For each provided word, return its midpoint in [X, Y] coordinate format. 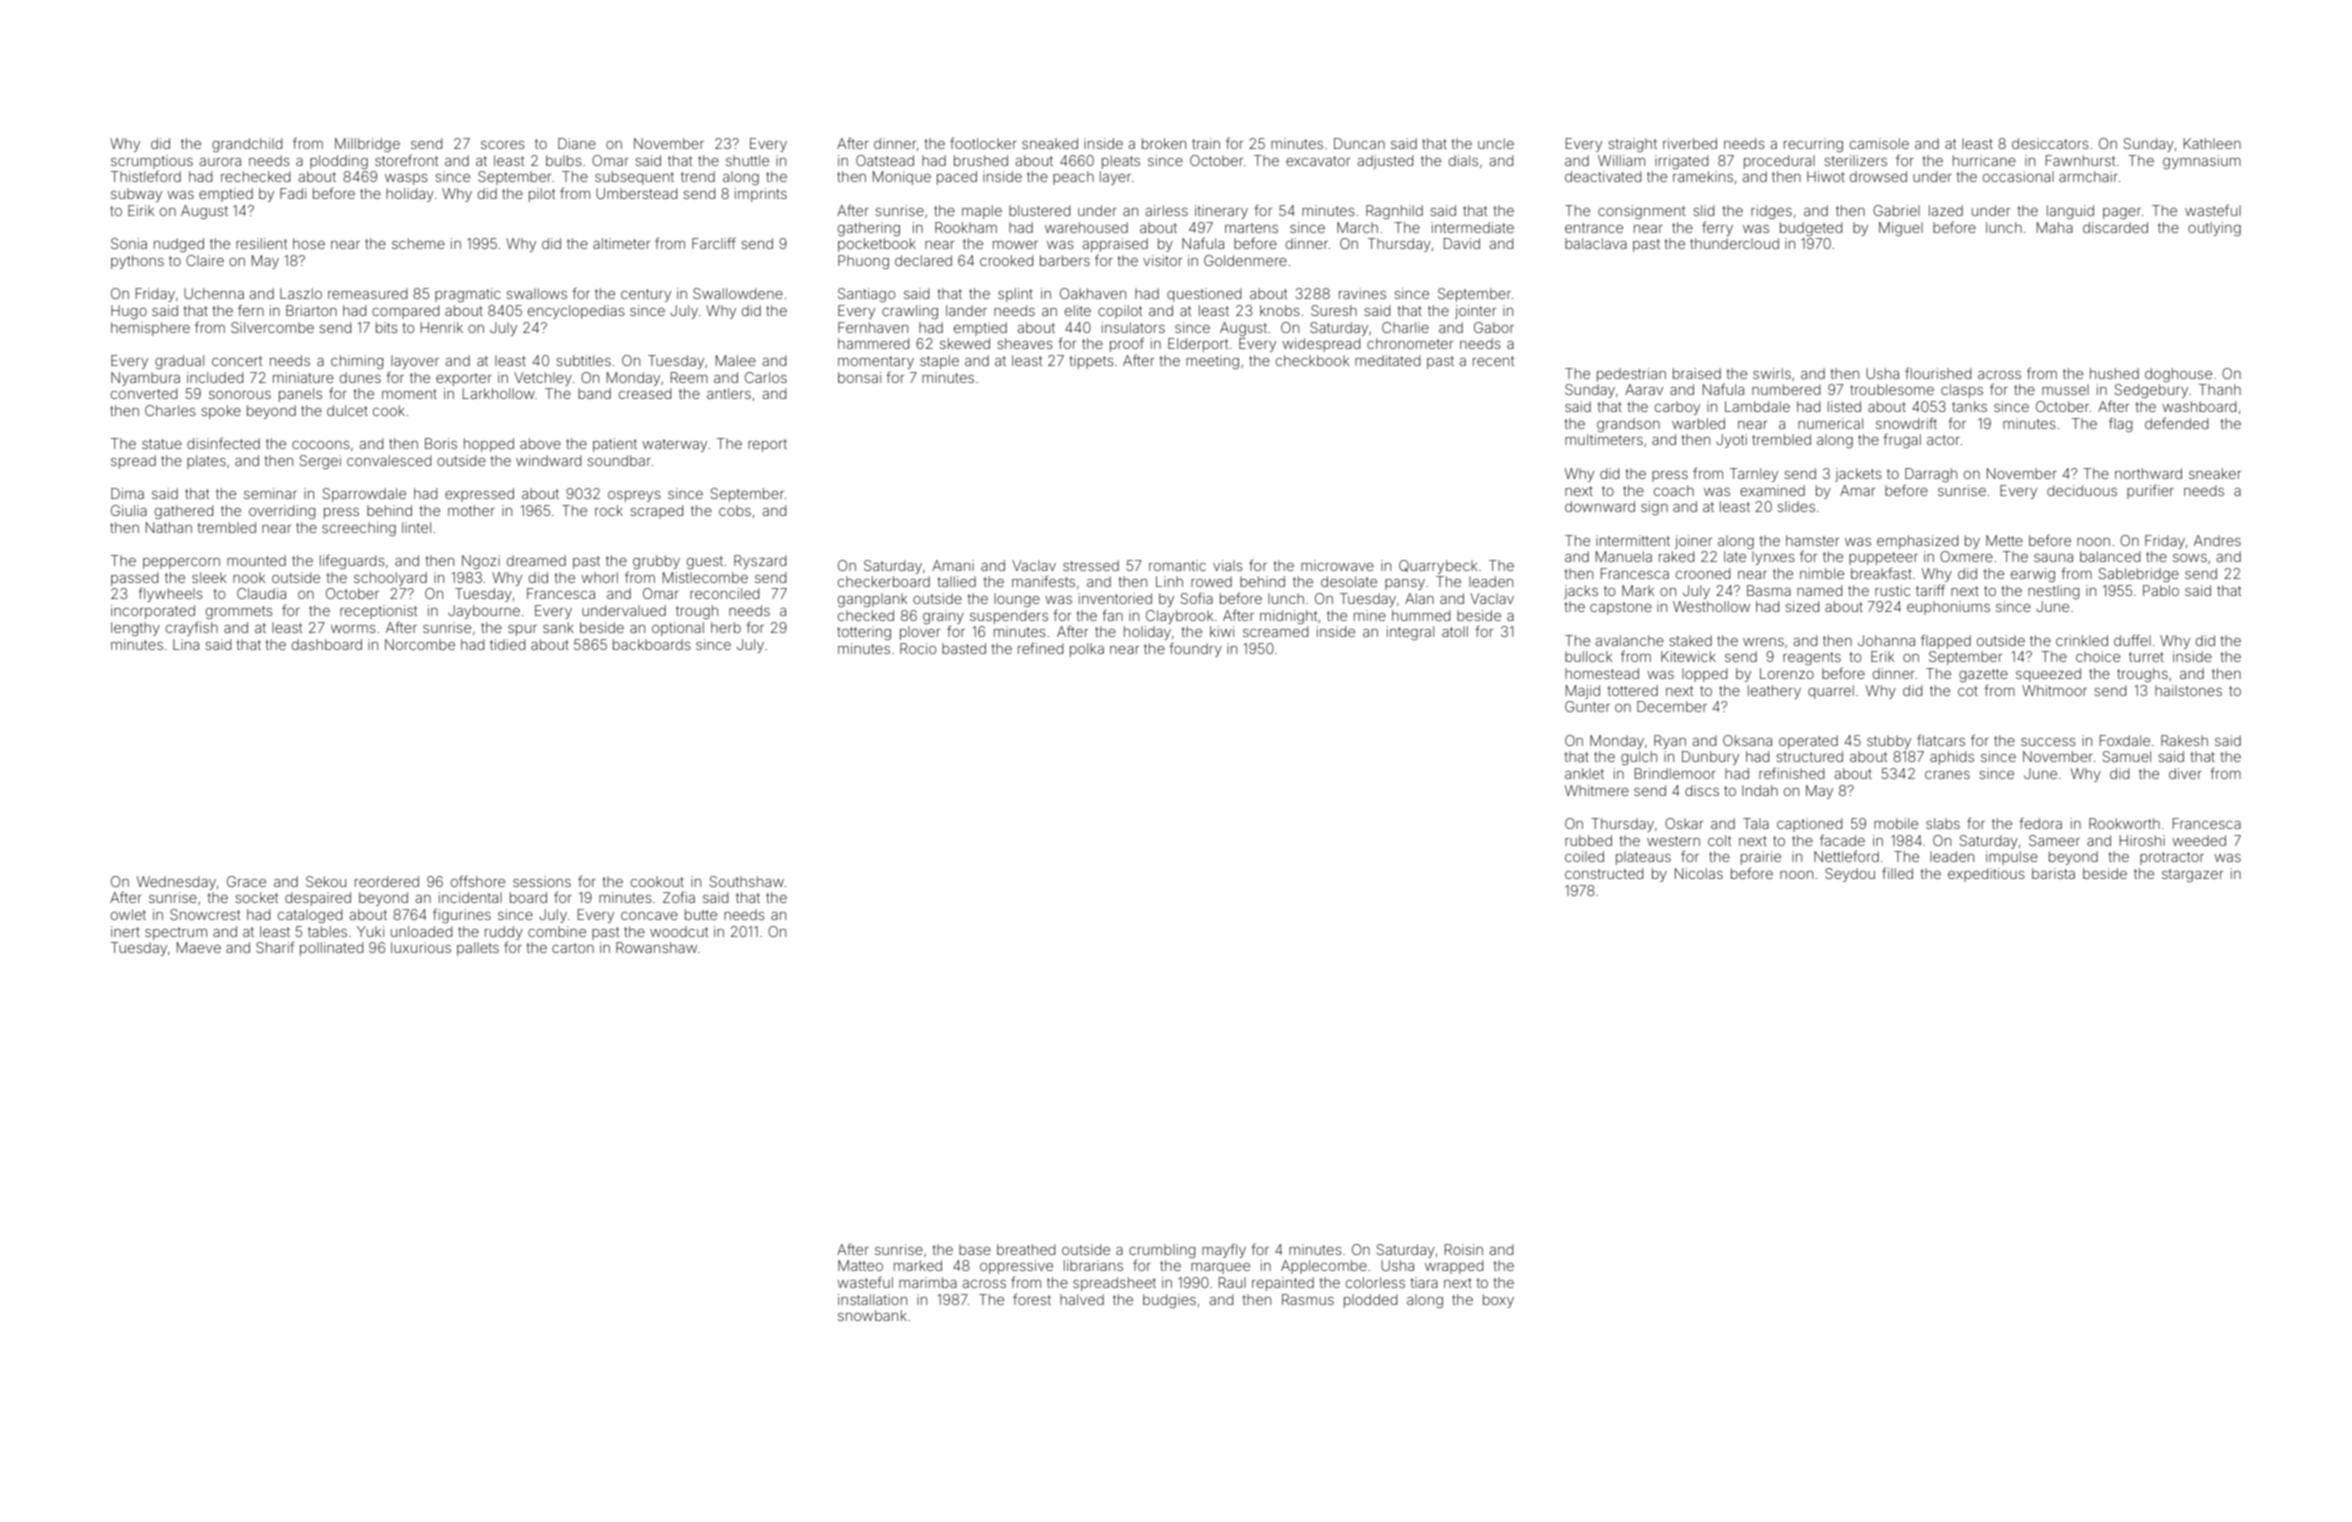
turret [2146, 657]
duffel [2132, 640]
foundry [1195, 650]
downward [1600, 506]
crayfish [192, 629]
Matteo [860, 1265]
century [646, 295]
